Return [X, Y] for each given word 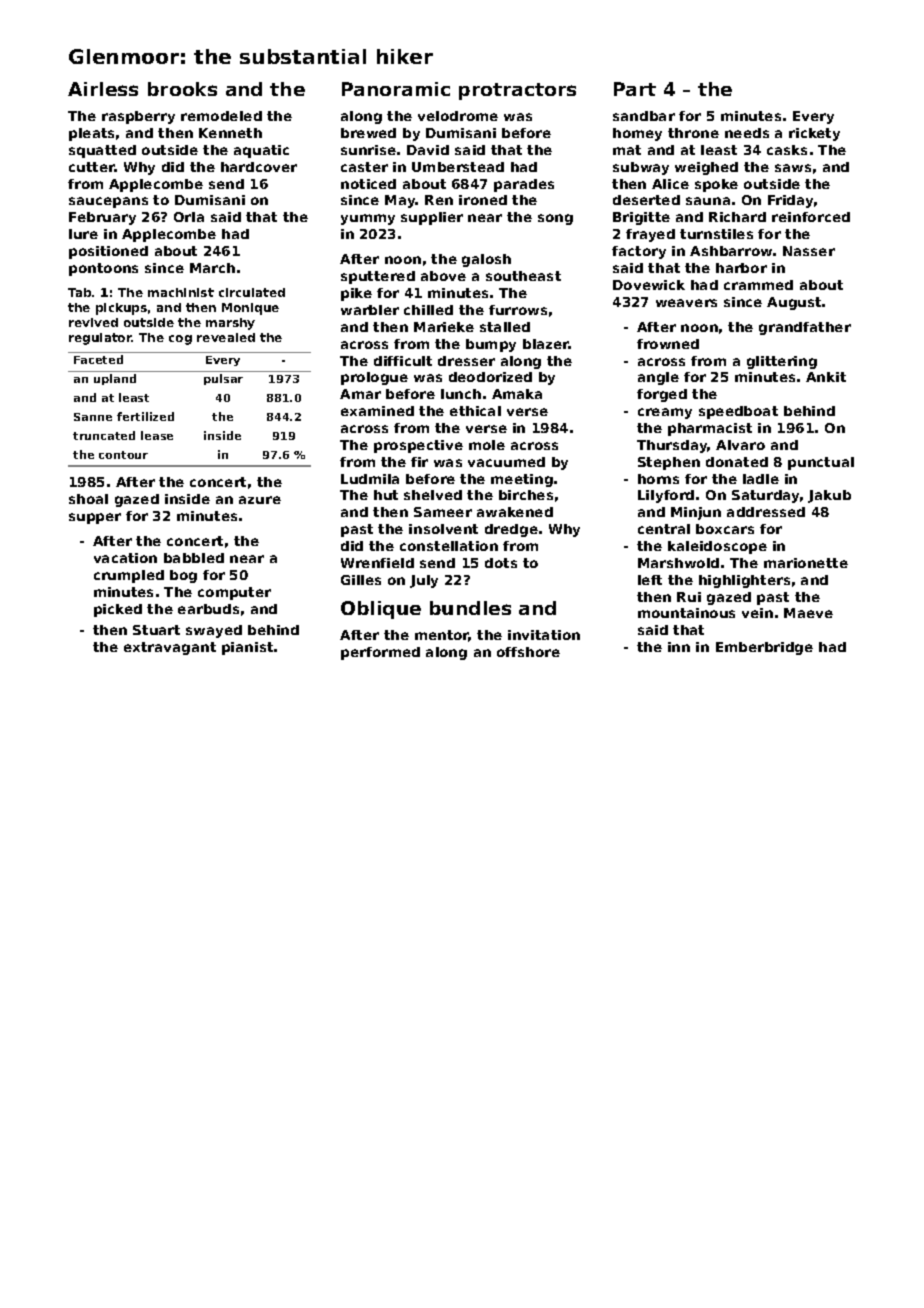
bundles [470, 608]
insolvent [443, 529]
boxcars [725, 529]
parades [524, 185]
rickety [814, 134]
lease [157, 435]
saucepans [108, 202]
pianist [247, 648]
